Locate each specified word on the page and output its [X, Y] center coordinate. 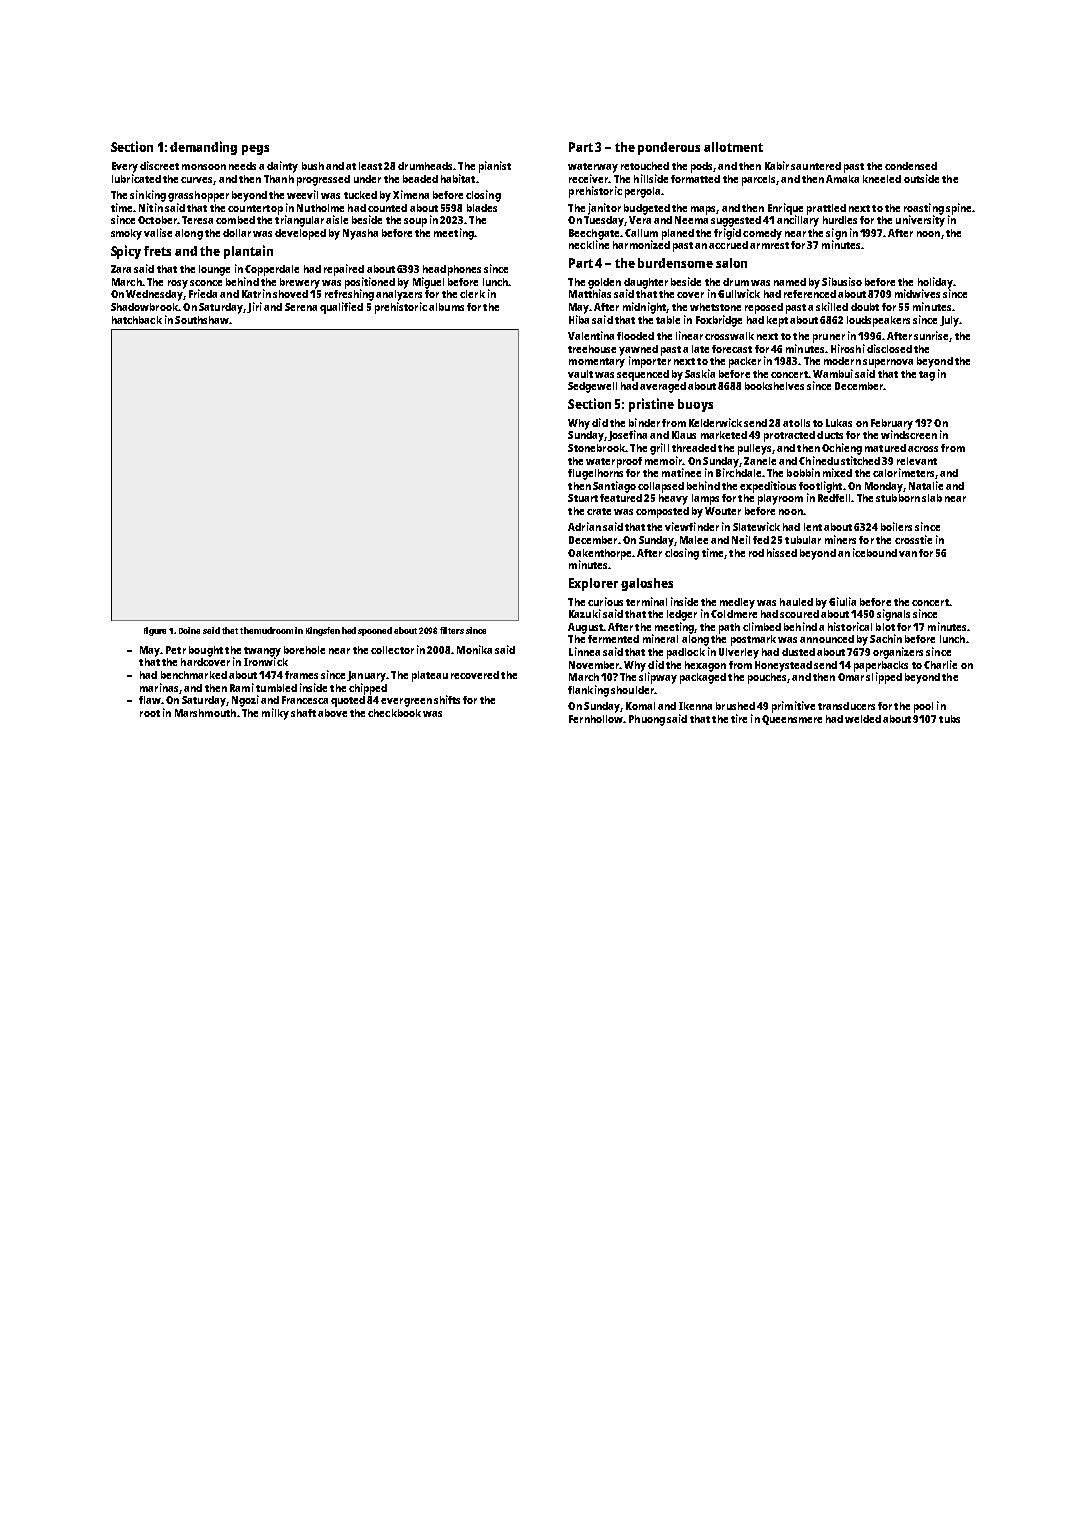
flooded [635, 336]
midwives [917, 293]
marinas [159, 687]
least [370, 166]
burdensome [675, 263]
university [920, 221]
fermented [613, 639]
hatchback [137, 320]
